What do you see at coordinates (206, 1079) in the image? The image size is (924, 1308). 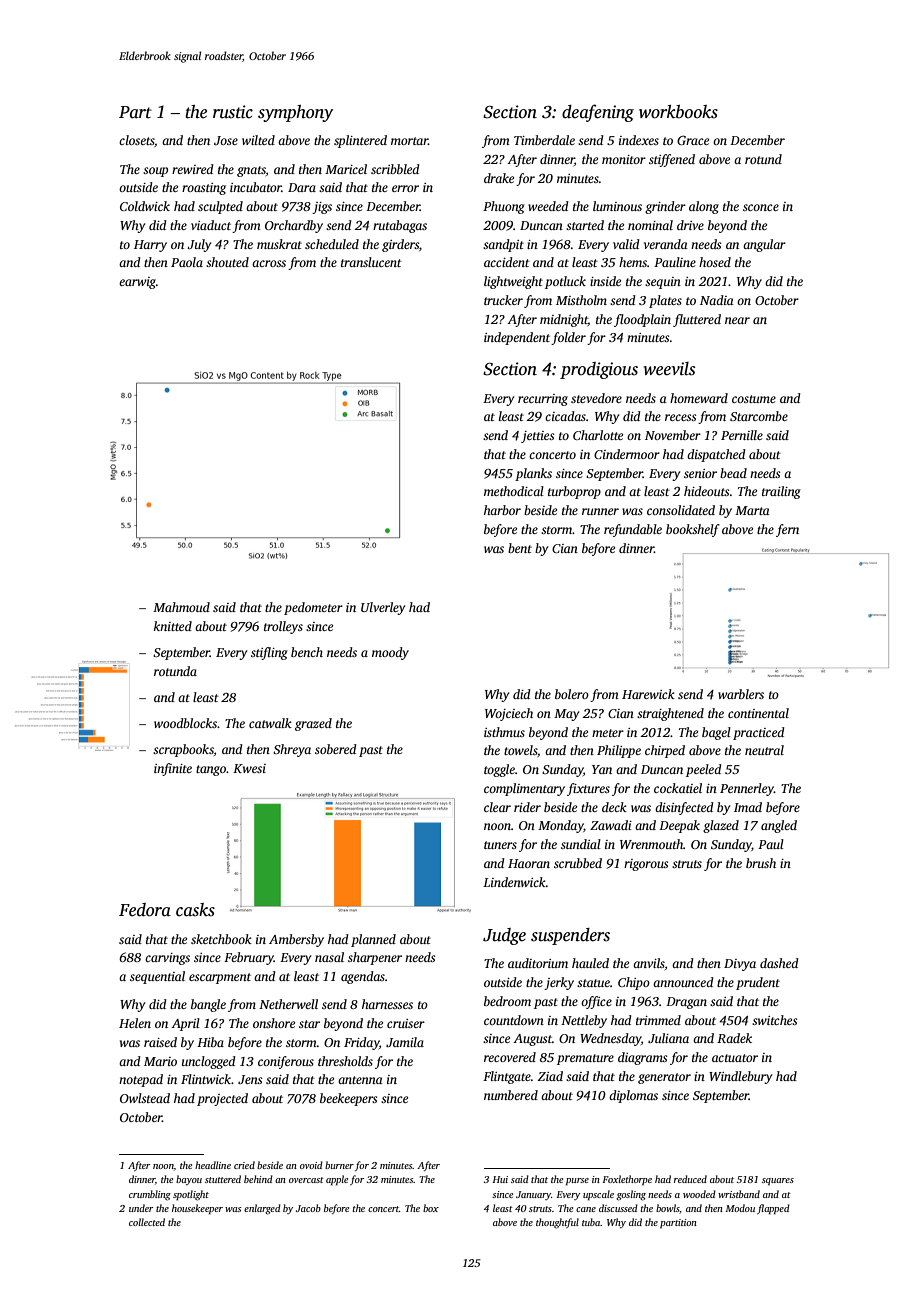 I see `Flintwick` at bounding box center [206, 1079].
